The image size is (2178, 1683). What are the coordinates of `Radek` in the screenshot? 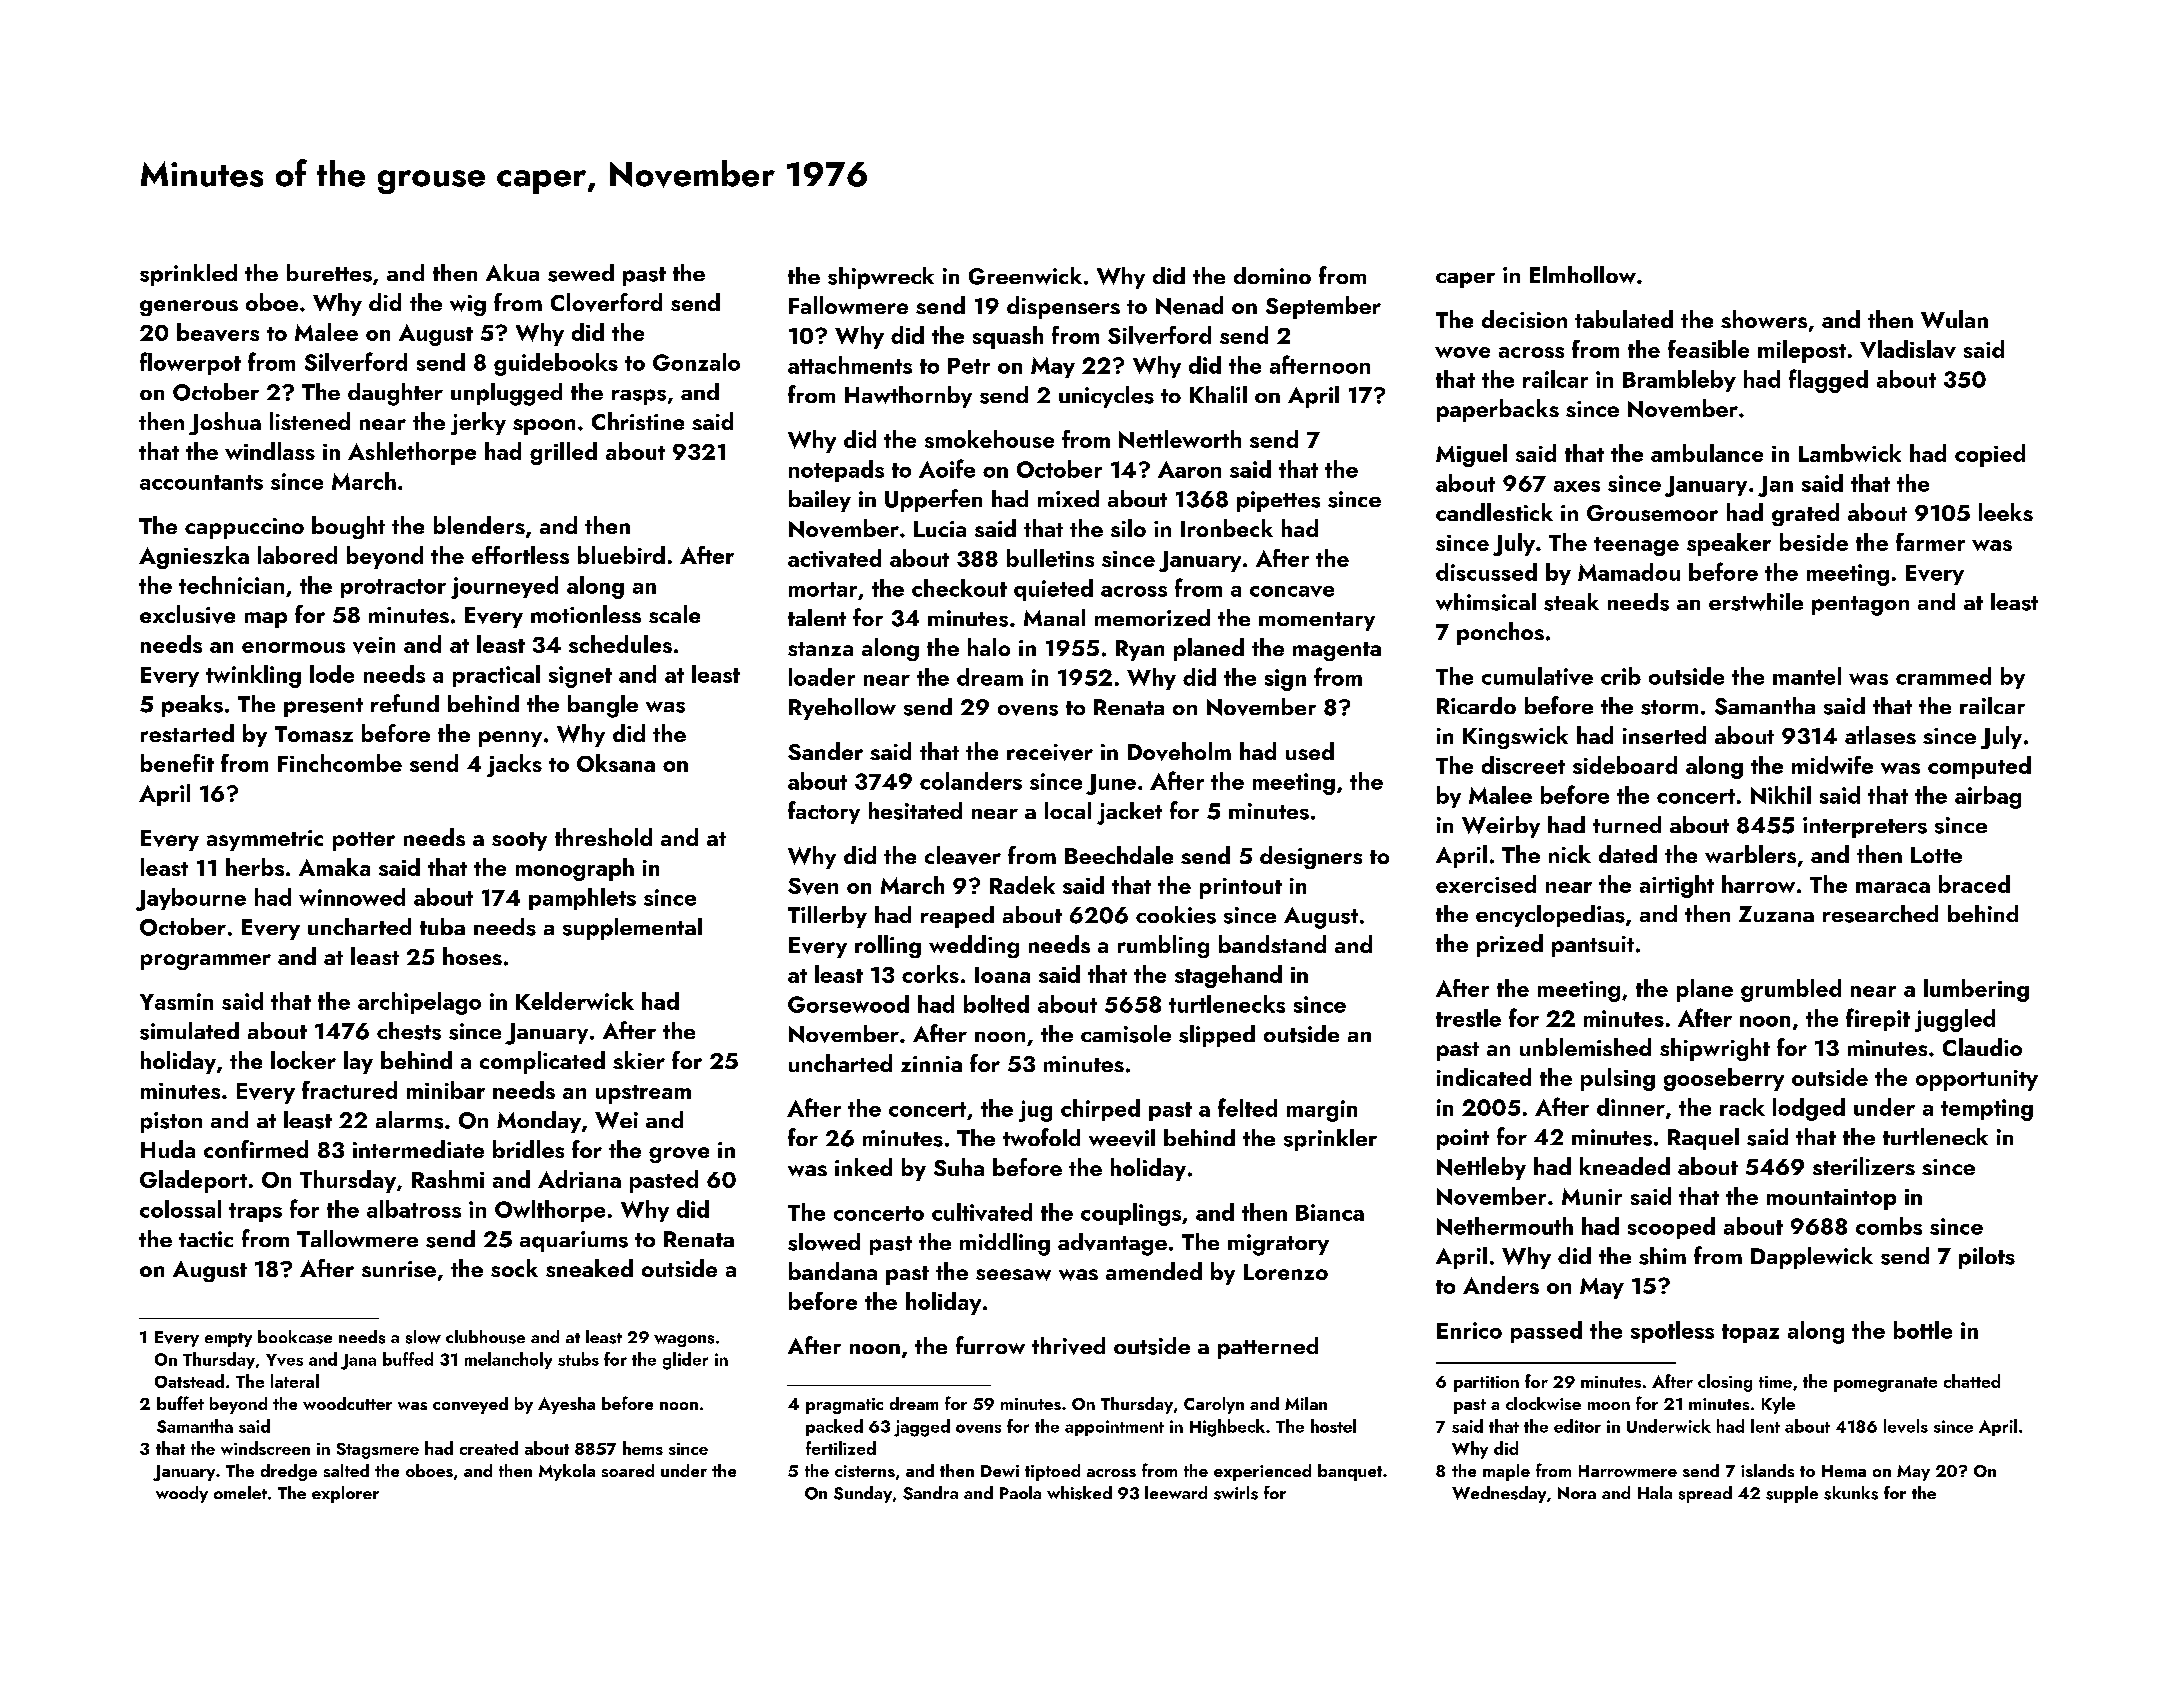 It's located at (1022, 885).
